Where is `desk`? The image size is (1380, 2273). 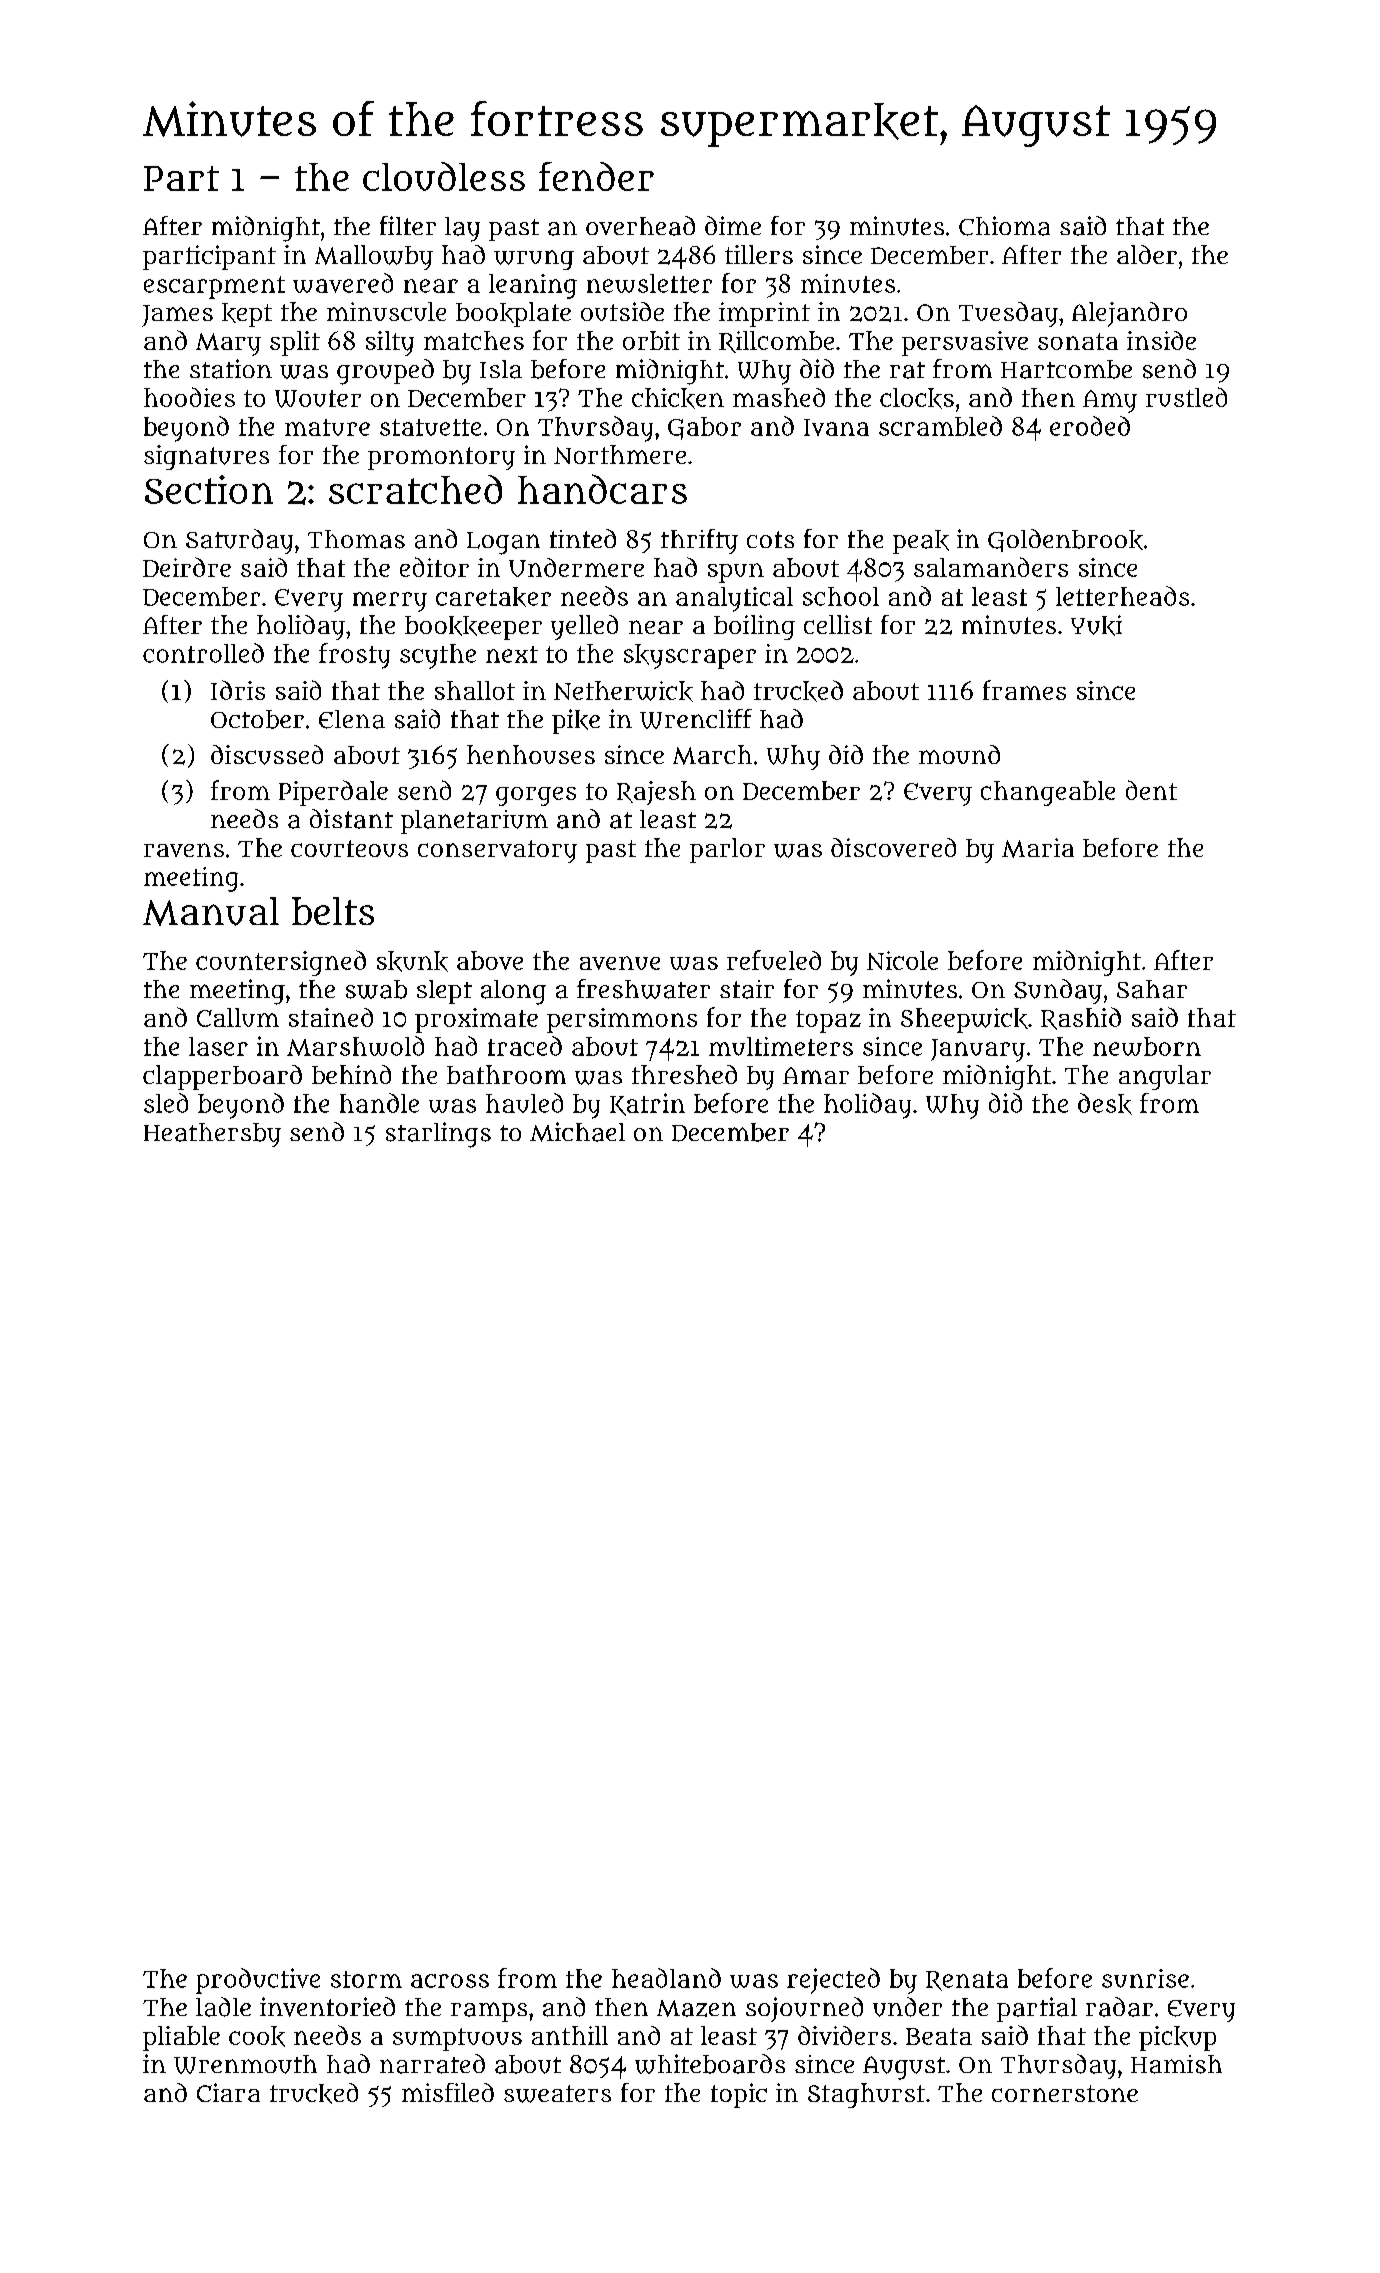 desk is located at coordinates (1105, 1104).
